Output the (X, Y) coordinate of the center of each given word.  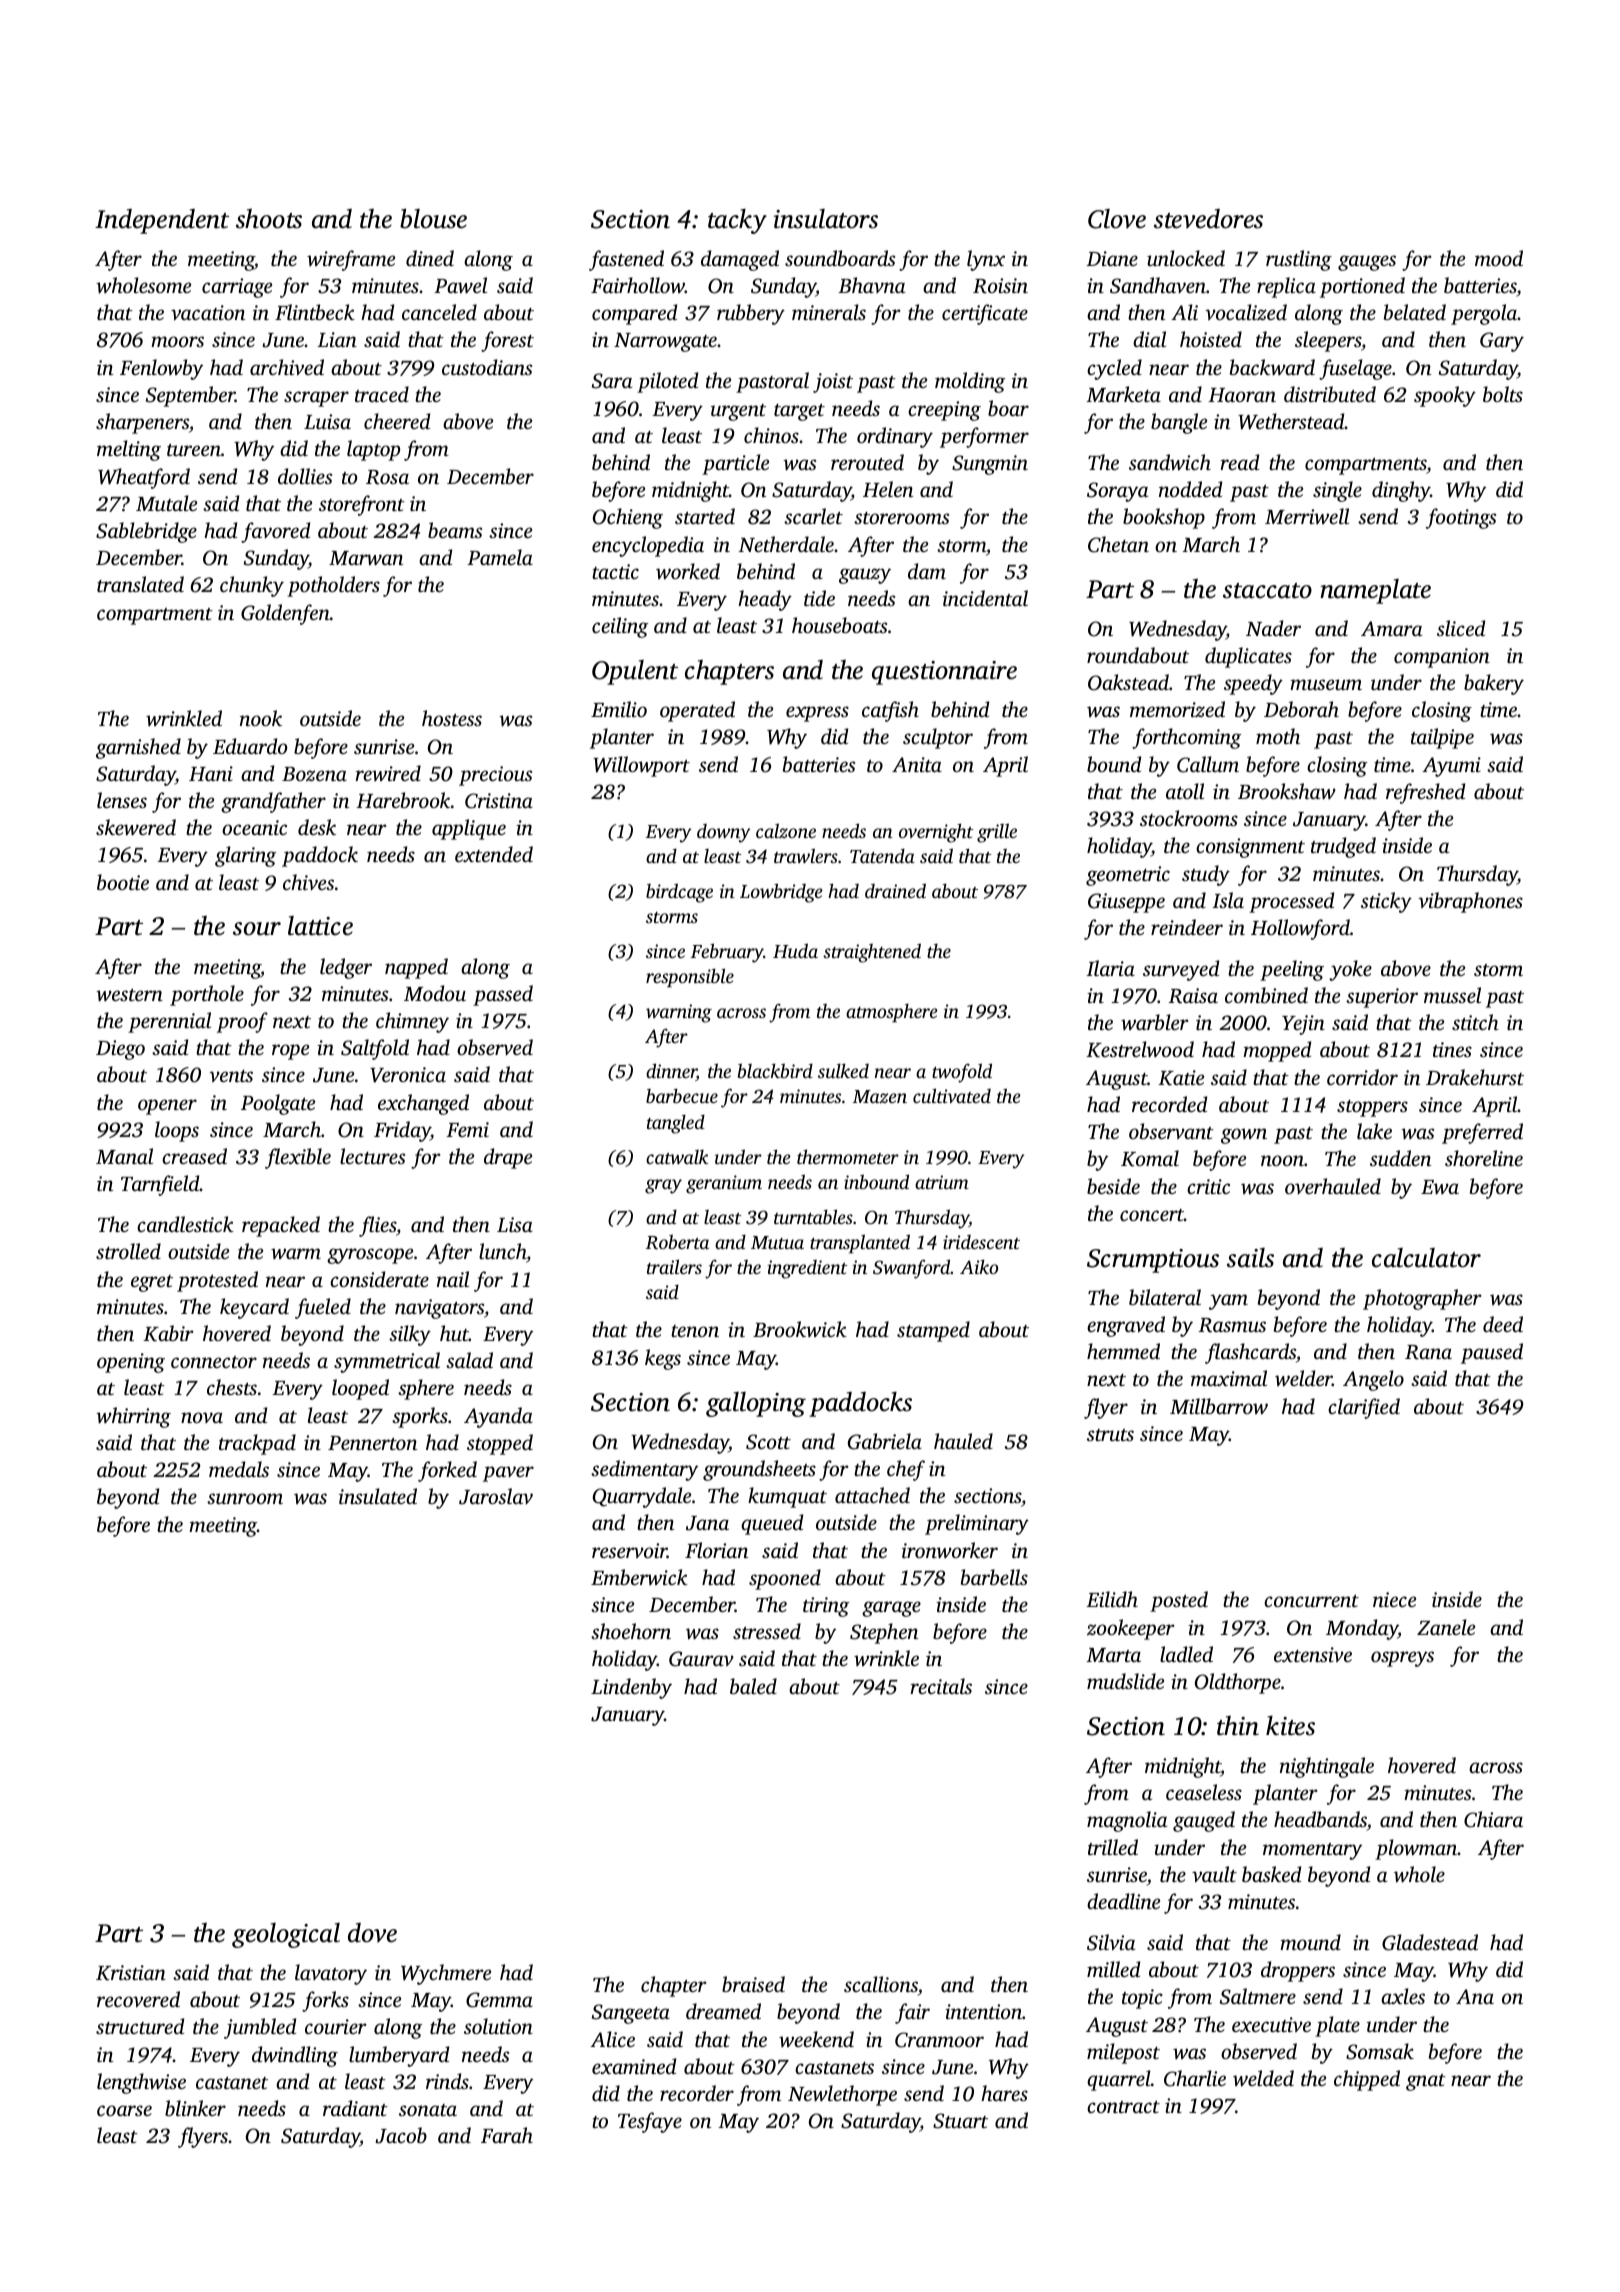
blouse (433, 218)
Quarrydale (641, 1497)
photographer (1422, 1299)
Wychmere (446, 1974)
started (705, 516)
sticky (1386, 902)
